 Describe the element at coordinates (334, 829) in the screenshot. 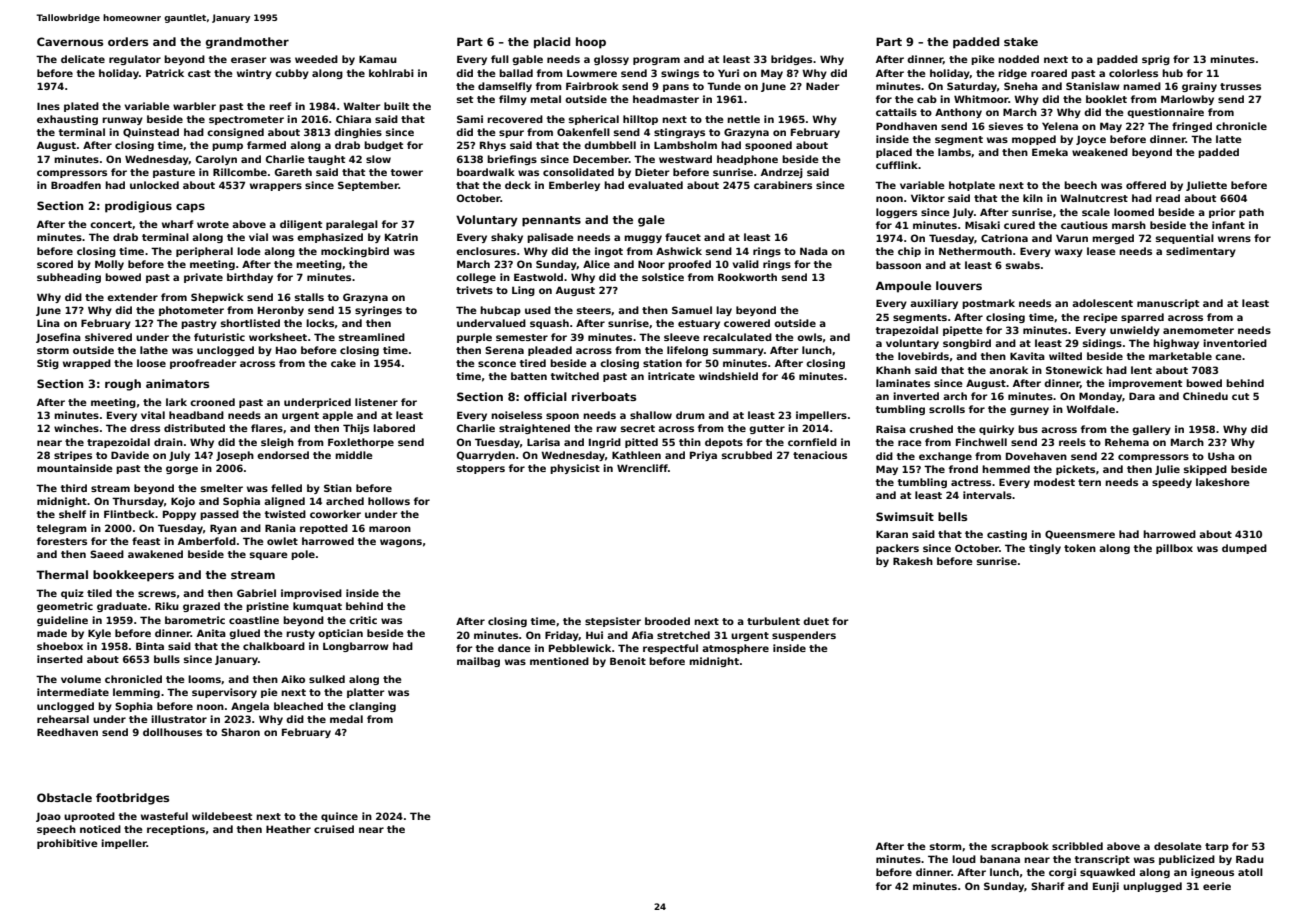

I see `cruised` at that location.
